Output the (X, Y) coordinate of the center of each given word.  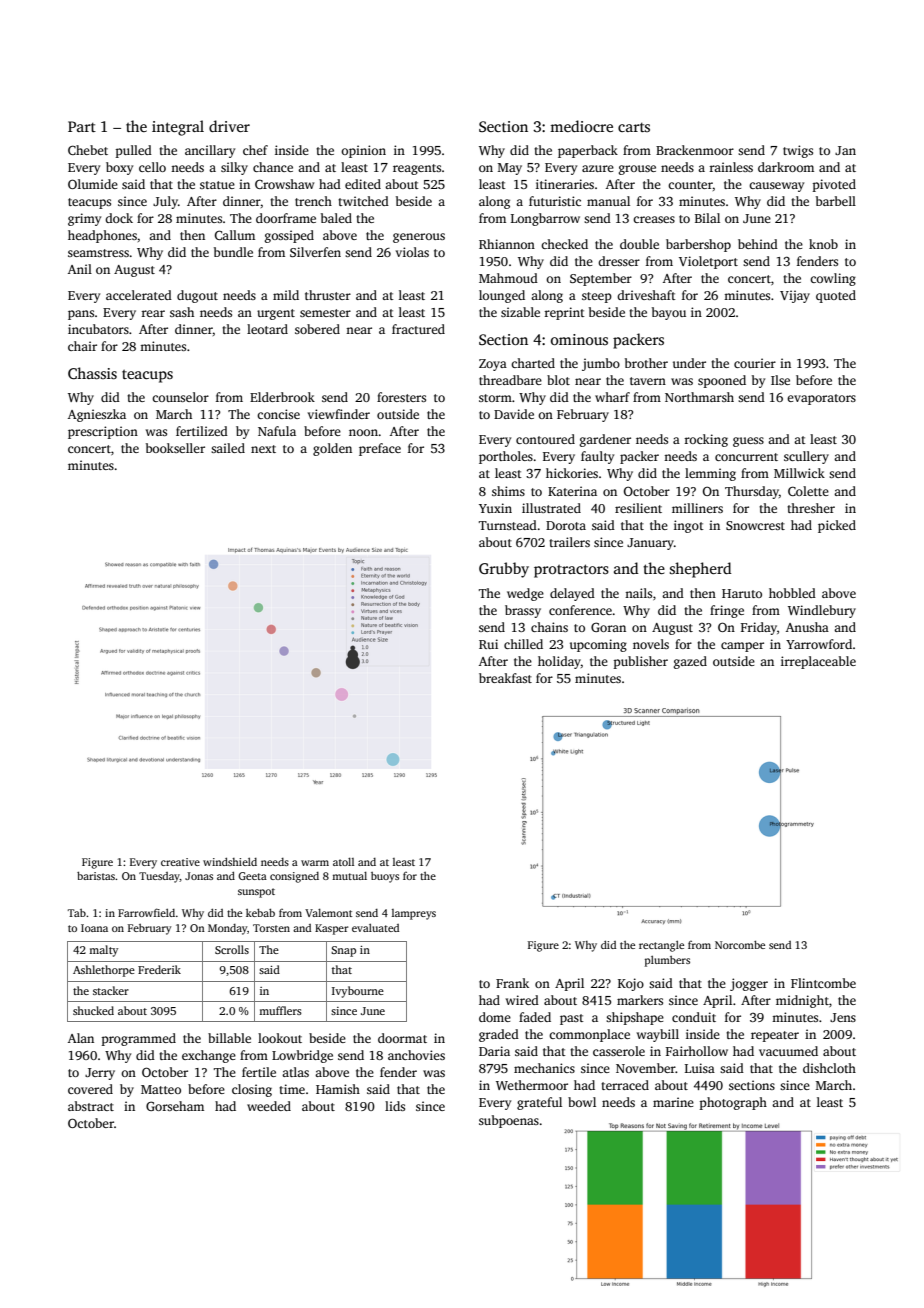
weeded (269, 1106)
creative (180, 862)
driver (229, 126)
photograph (733, 1103)
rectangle (661, 946)
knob (823, 244)
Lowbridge (302, 1056)
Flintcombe (823, 983)
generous (419, 238)
